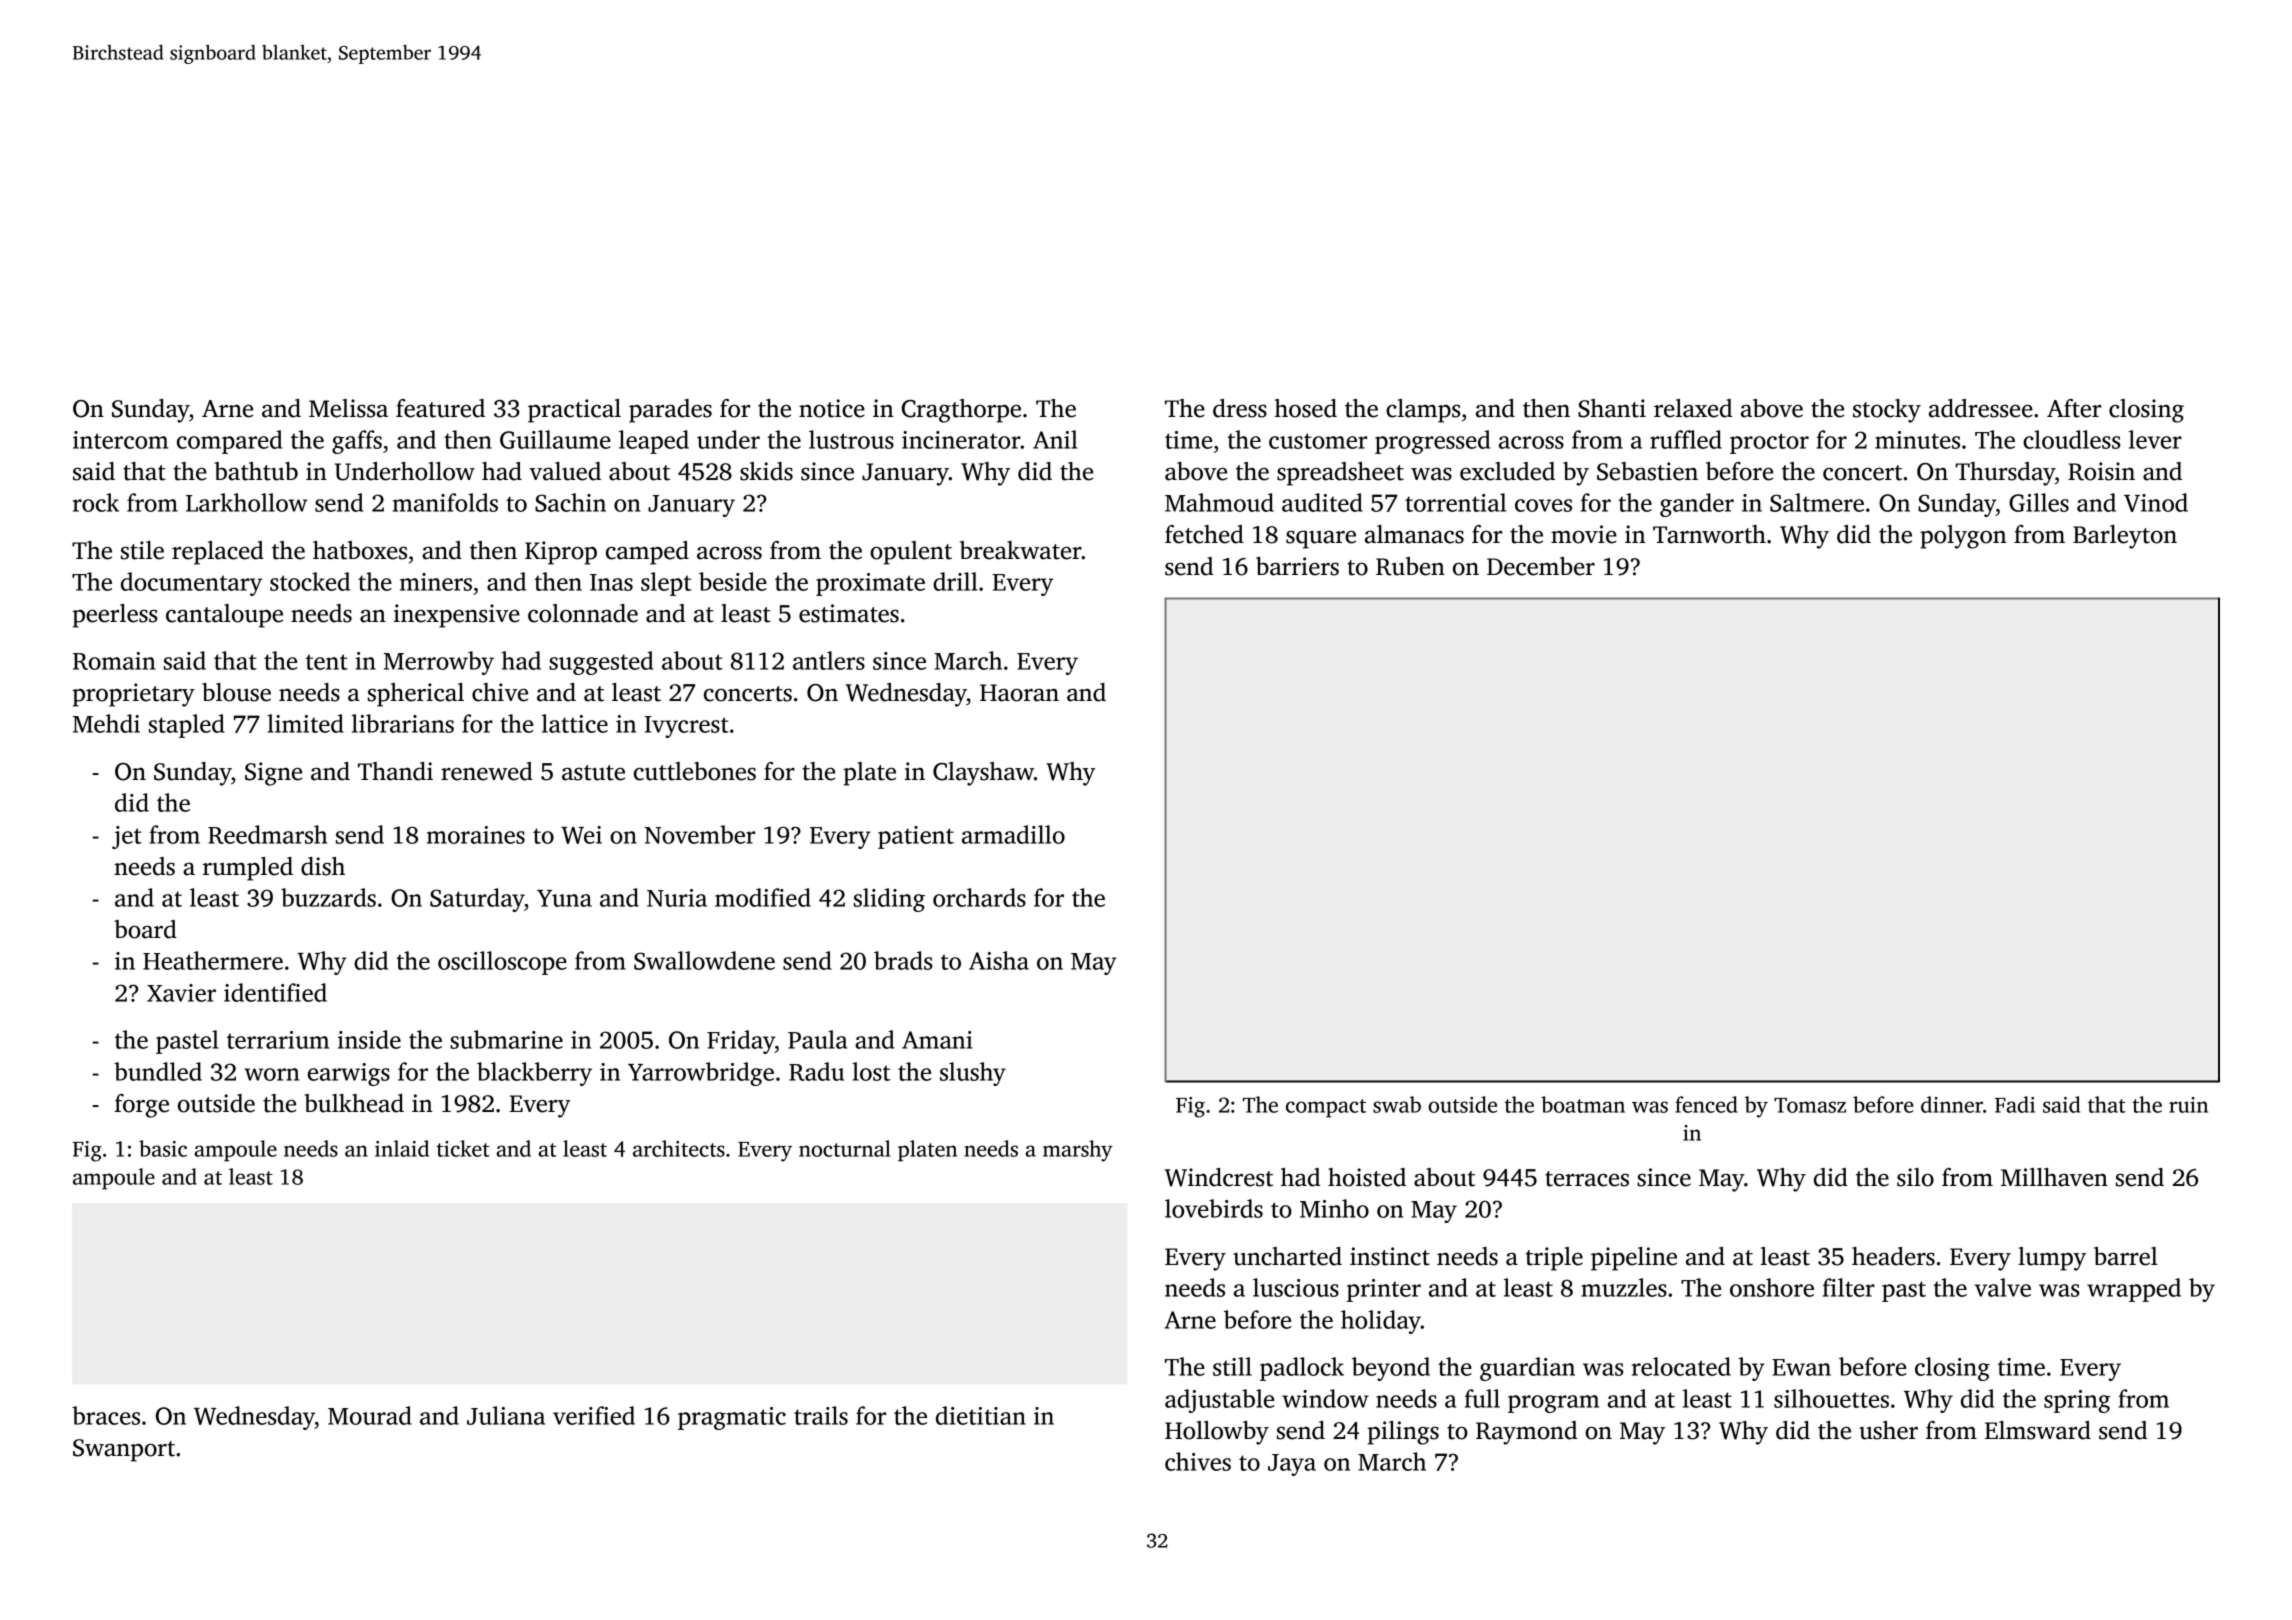  What do you see at coordinates (821, 1415) in the screenshot?
I see `trails` at bounding box center [821, 1415].
